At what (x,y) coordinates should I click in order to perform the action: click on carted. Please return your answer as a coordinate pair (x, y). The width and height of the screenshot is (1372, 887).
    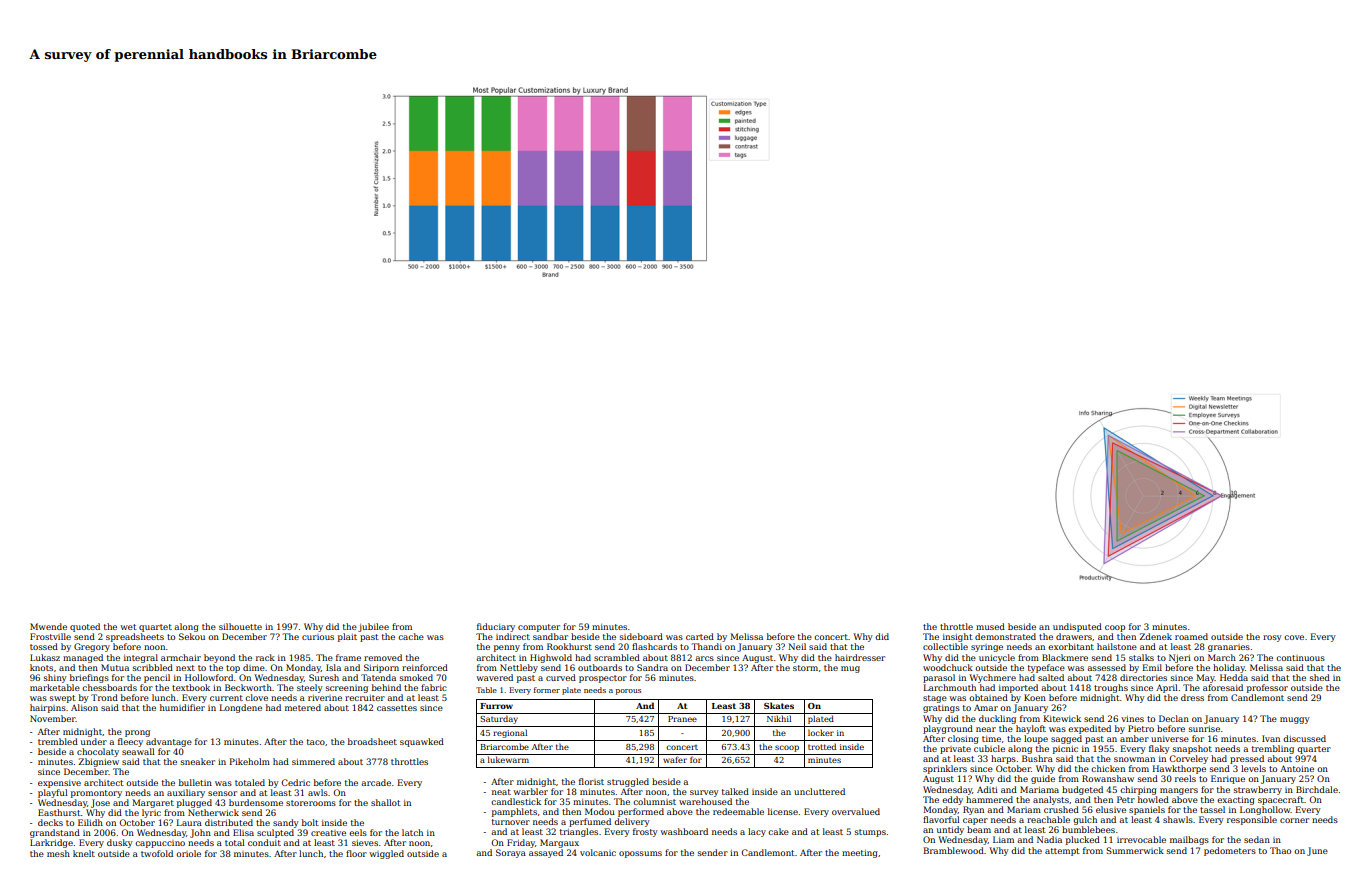
    Looking at the image, I should click on (700, 636).
